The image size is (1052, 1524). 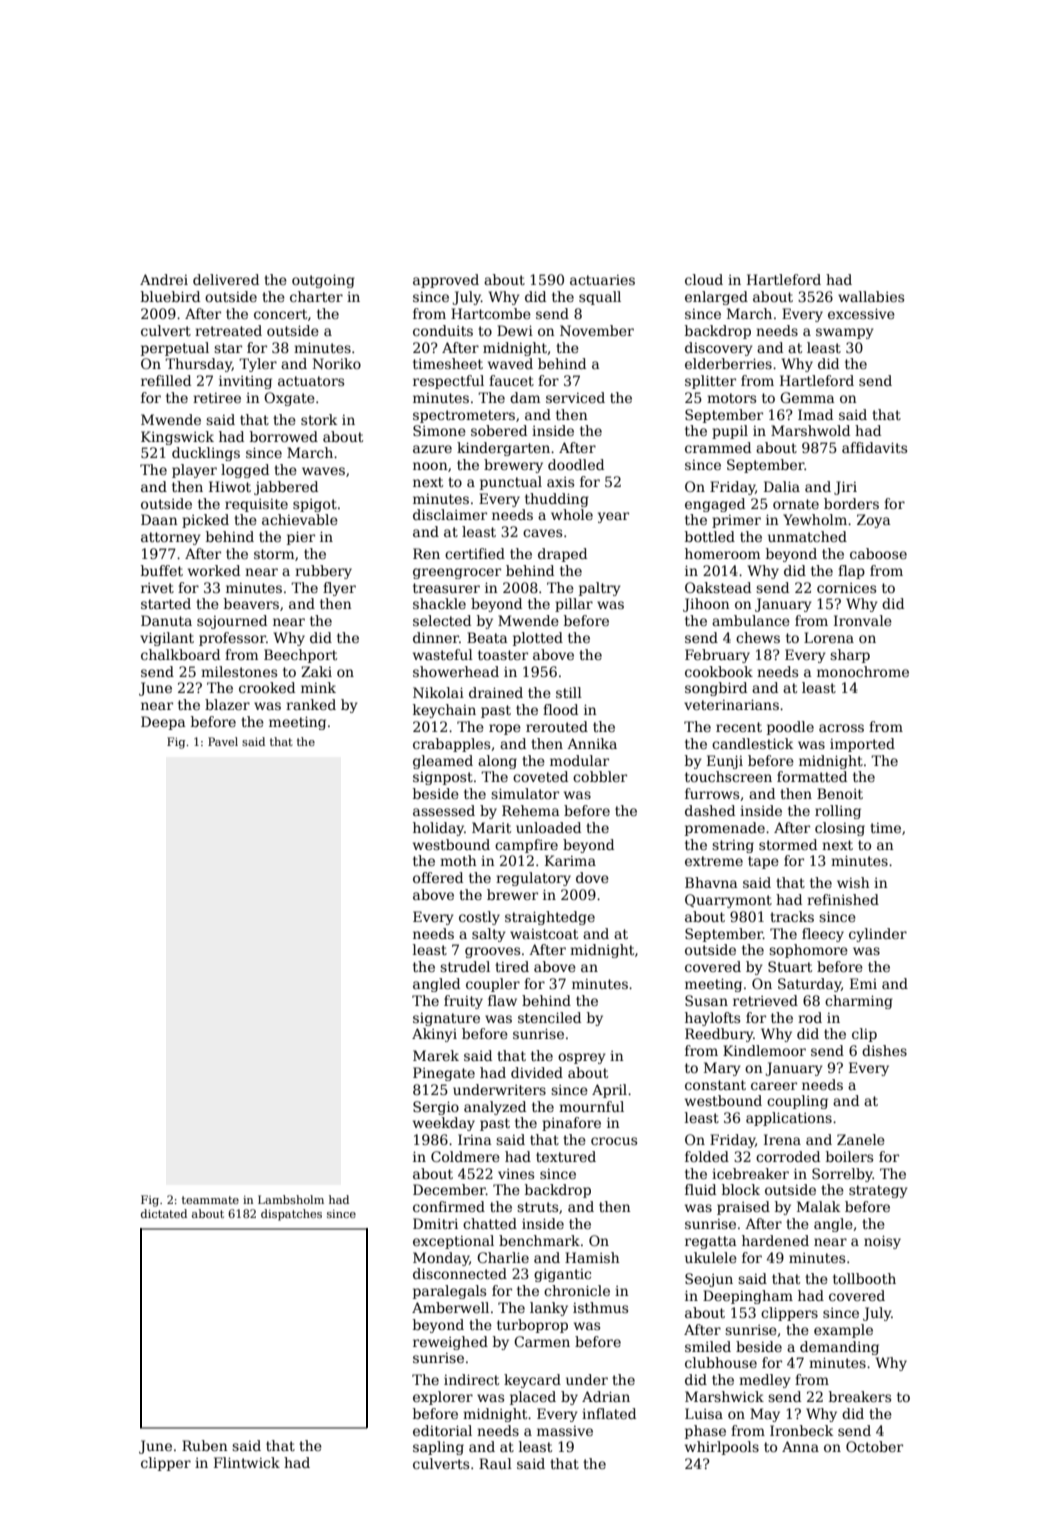 I want to click on constant, so click(x=715, y=1085).
